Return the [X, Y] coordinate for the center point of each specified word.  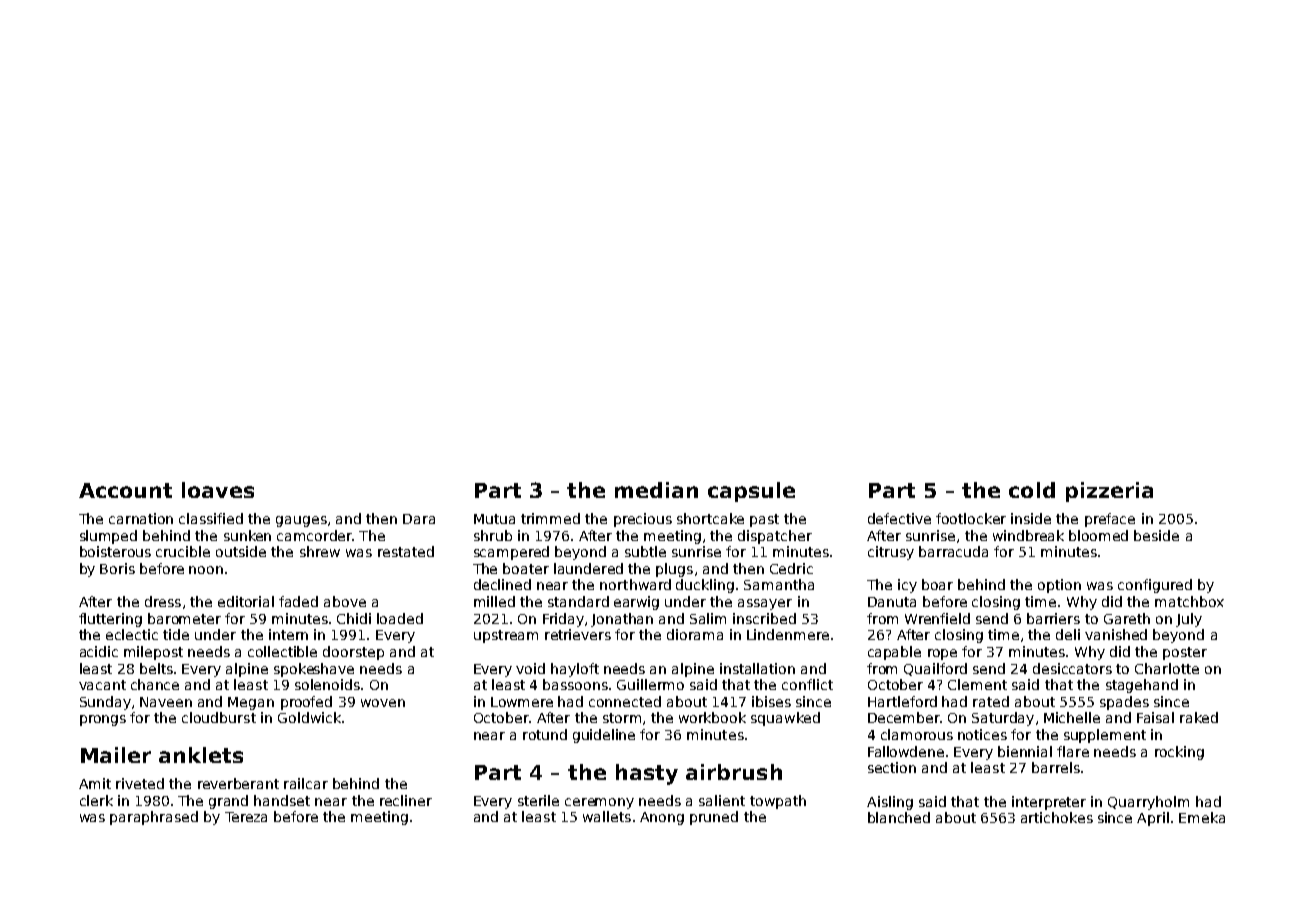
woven [383, 703]
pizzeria [1109, 492]
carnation [141, 518]
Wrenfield [937, 618]
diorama [695, 634]
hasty [647, 774]
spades [1124, 703]
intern [288, 634]
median [656, 490]
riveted [140, 783]
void [530, 668]
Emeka [1202, 817]
